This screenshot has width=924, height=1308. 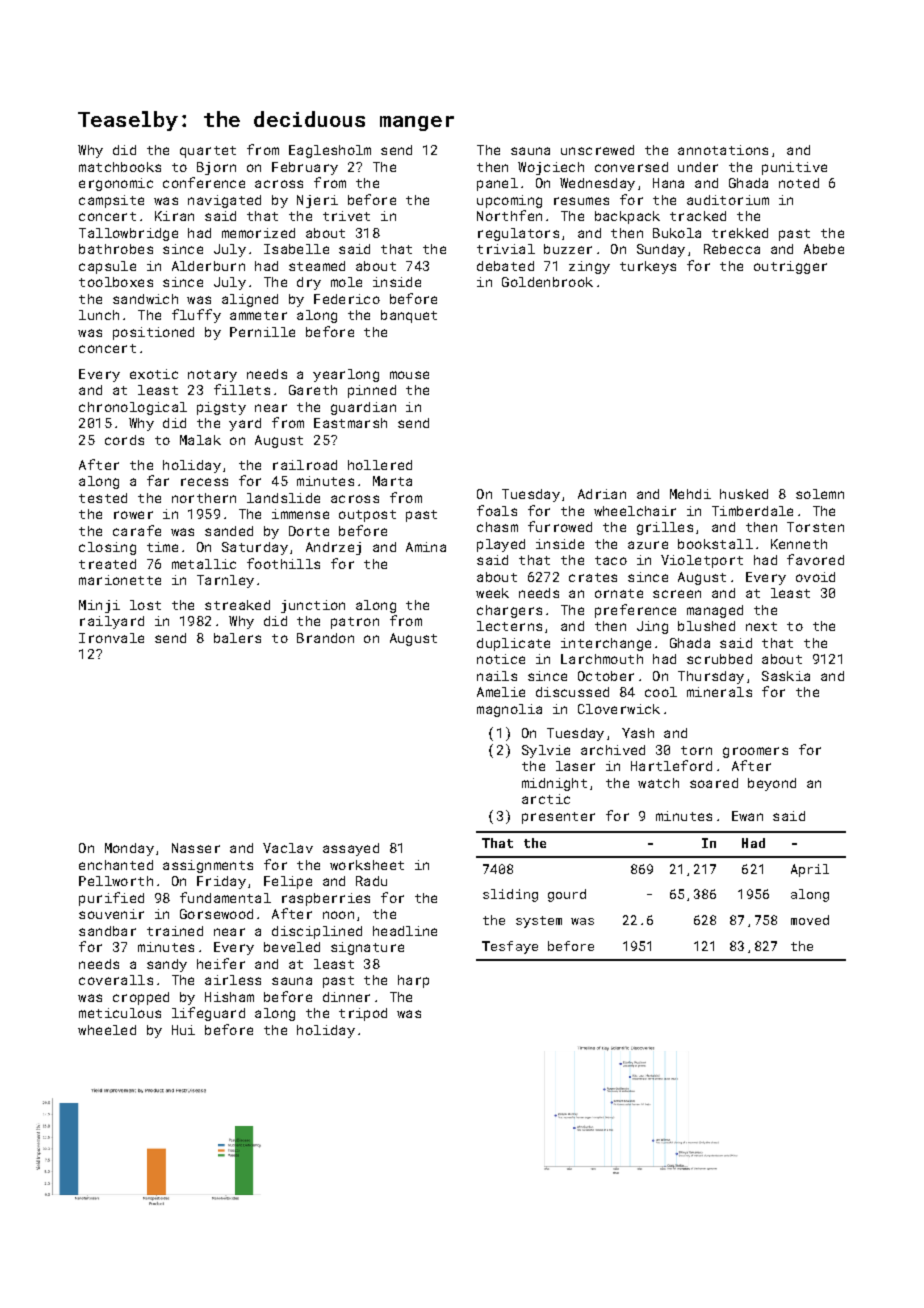 I want to click on bathrobes, so click(x=116, y=249).
